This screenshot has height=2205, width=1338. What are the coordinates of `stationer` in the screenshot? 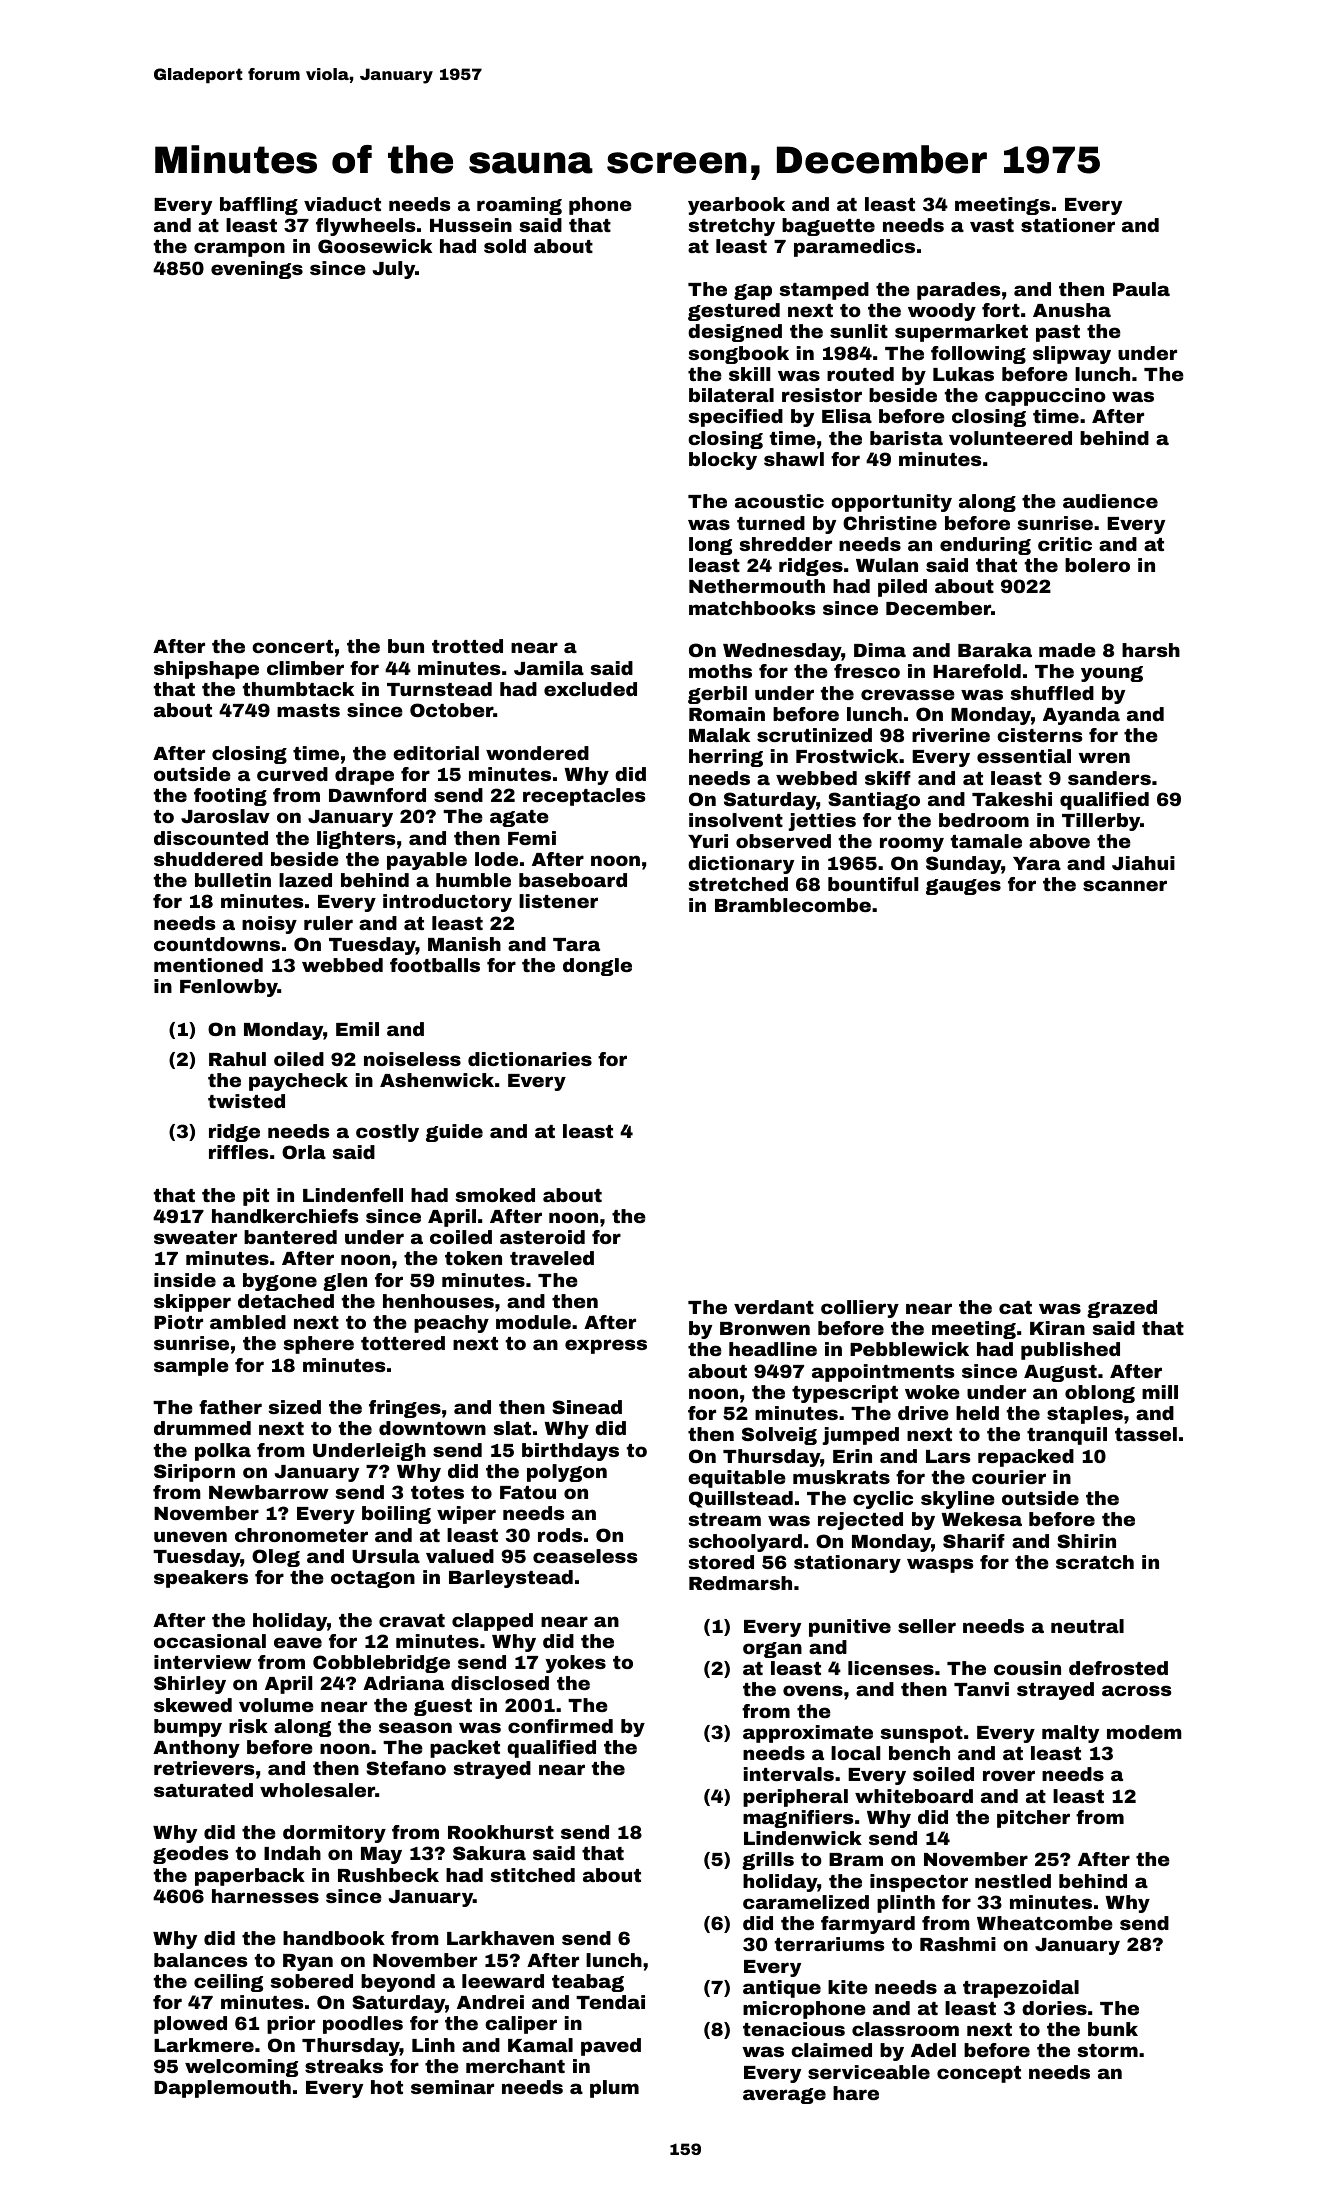 It's located at (1068, 225).
